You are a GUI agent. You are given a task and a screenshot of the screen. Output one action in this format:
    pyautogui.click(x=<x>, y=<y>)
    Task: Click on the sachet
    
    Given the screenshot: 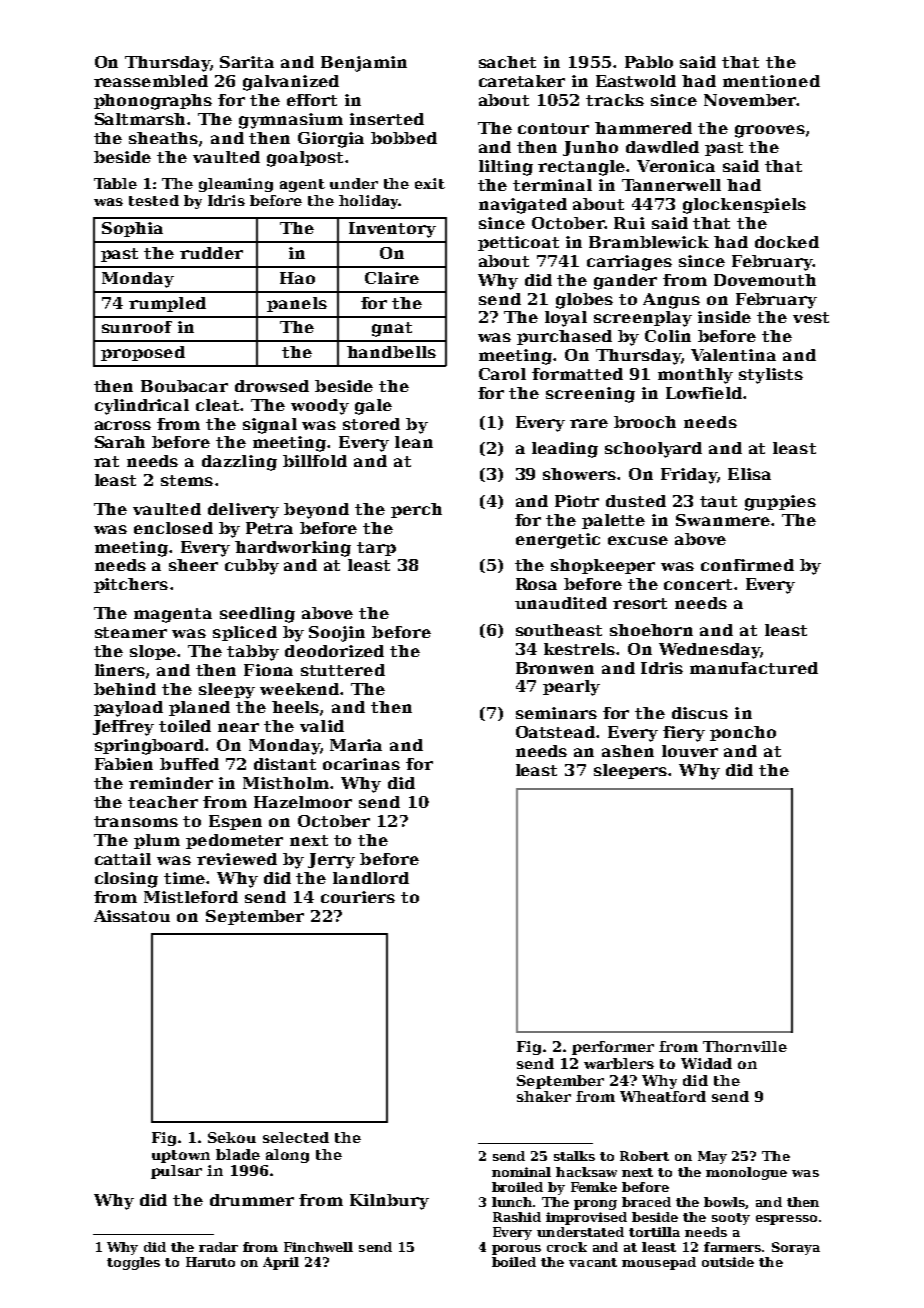 What is the action you would take?
    pyautogui.click(x=507, y=62)
